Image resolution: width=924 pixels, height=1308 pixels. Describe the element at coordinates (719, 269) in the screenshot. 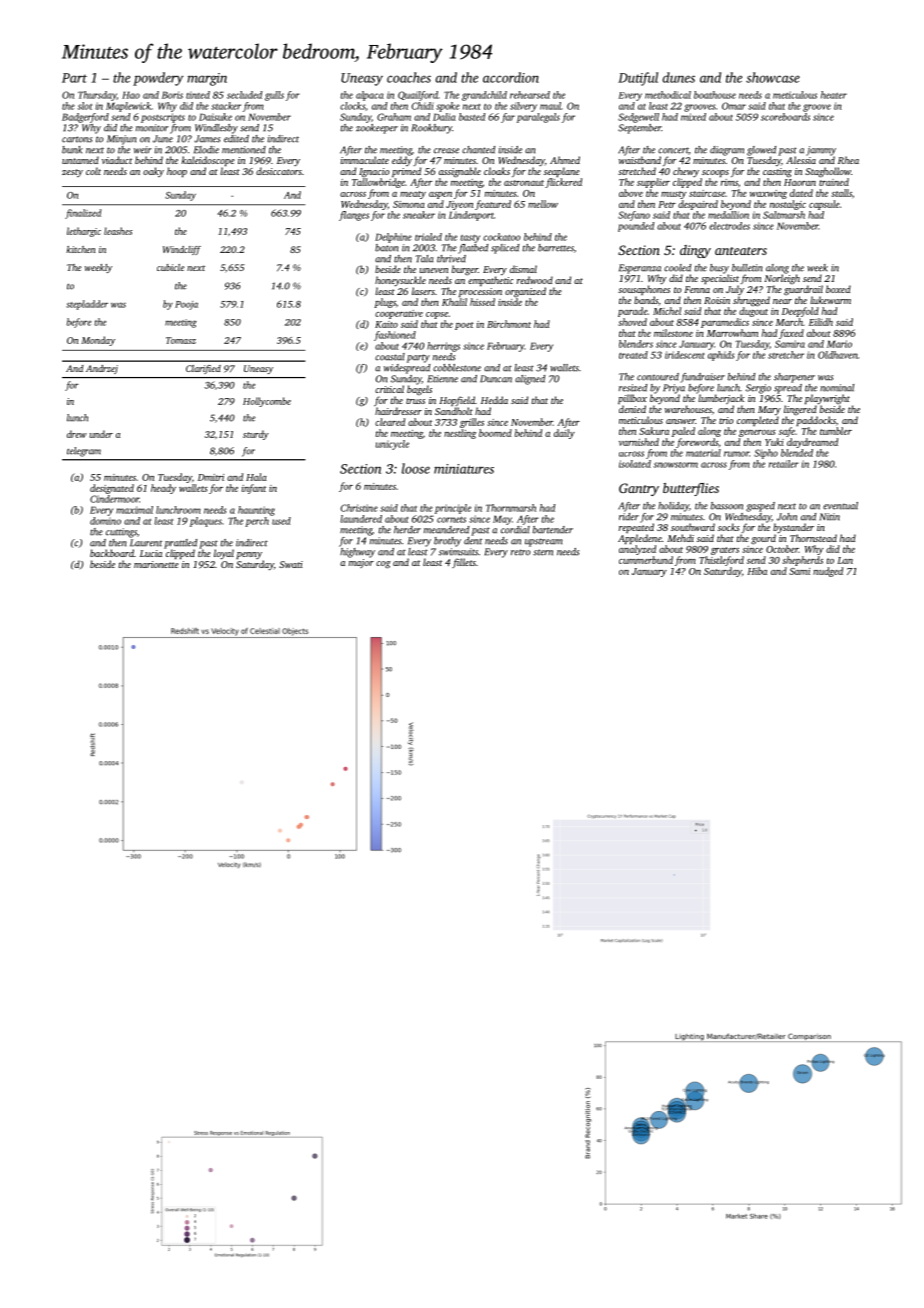

I see `busy` at that location.
